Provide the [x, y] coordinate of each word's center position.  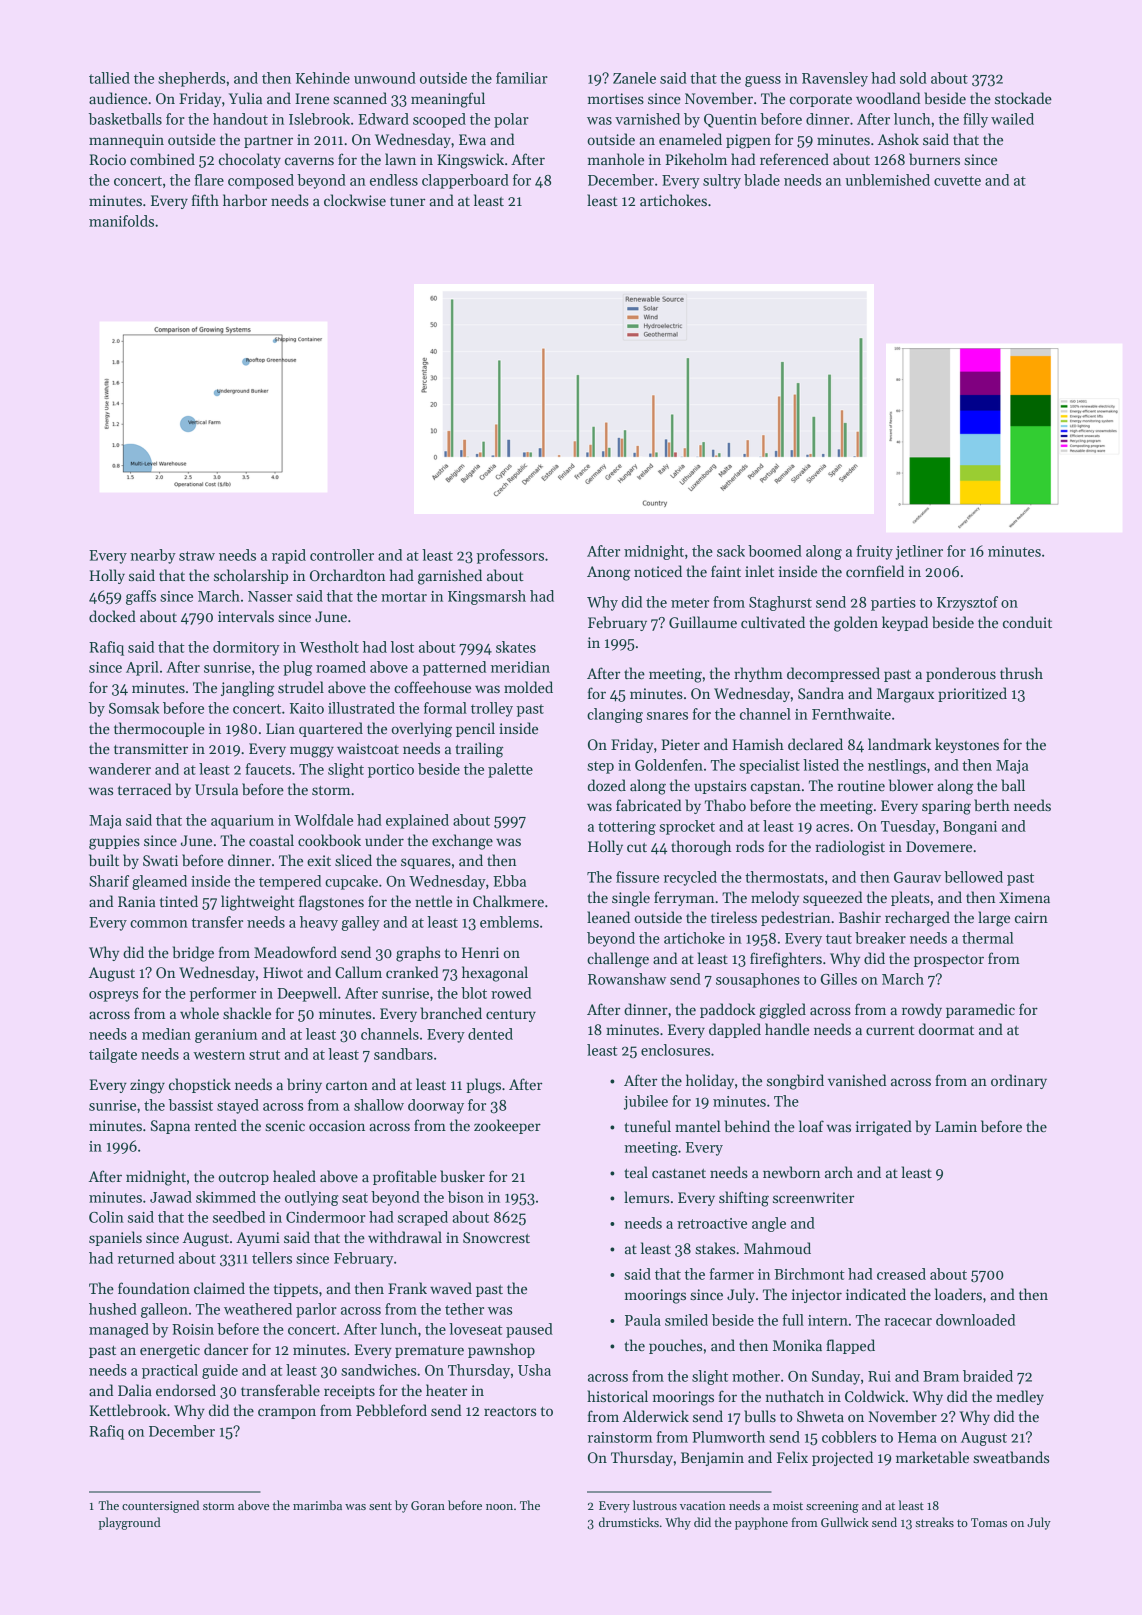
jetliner [919, 552]
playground [130, 1523]
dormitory [246, 648]
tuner [407, 201]
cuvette [957, 181]
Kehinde [323, 78]
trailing [479, 750]
